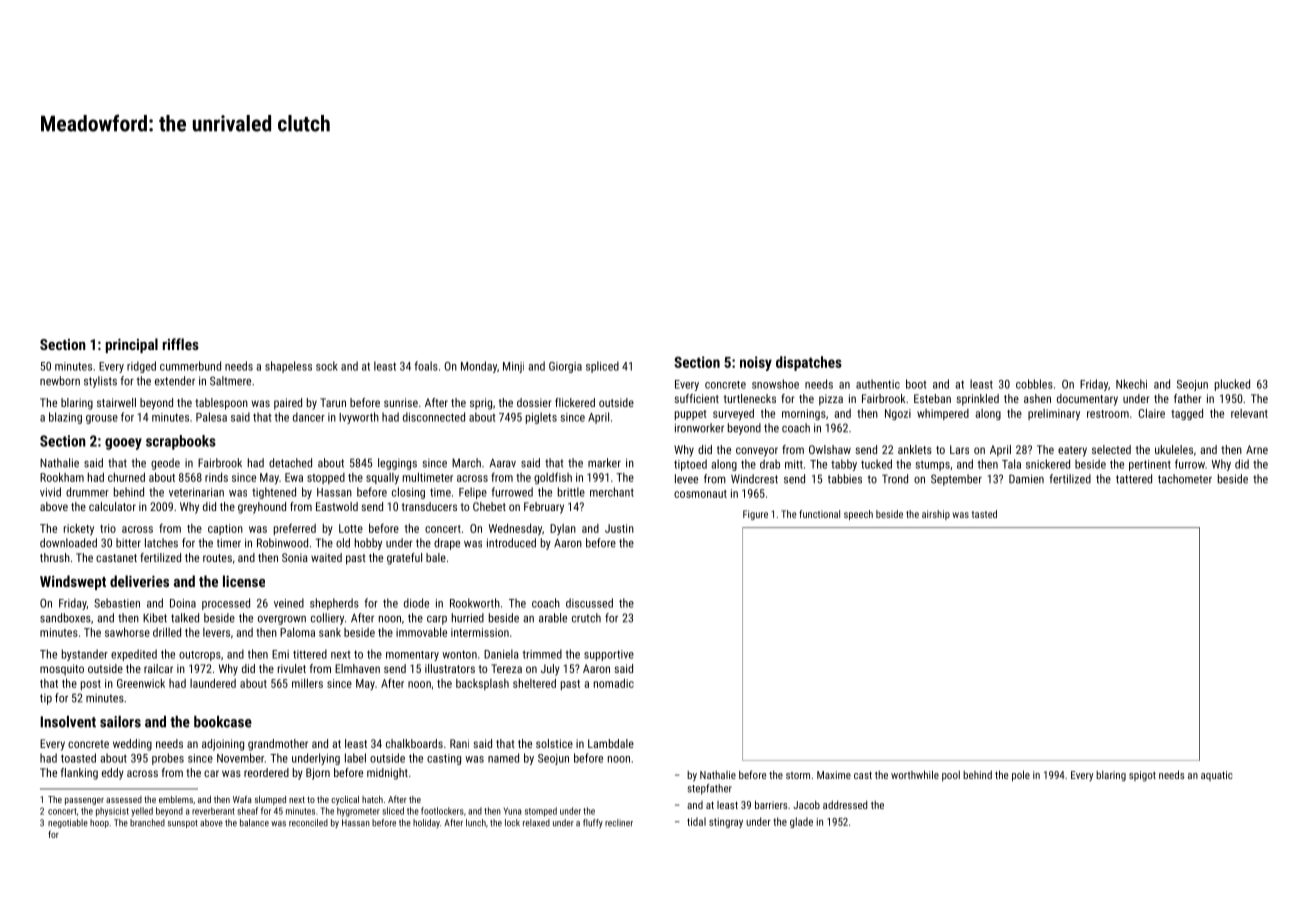  What do you see at coordinates (282, 543) in the screenshot?
I see `Robinwood` at bounding box center [282, 543].
